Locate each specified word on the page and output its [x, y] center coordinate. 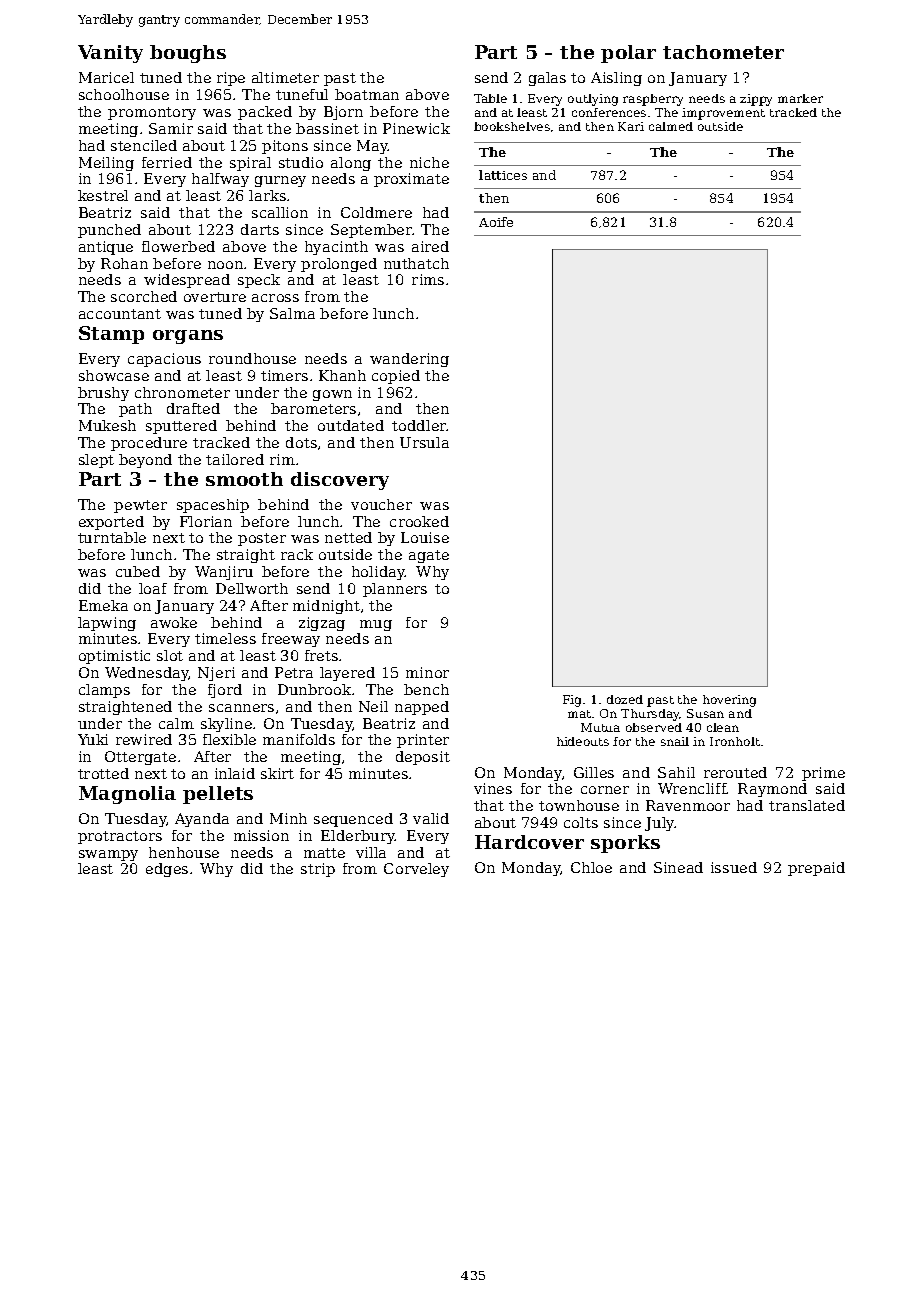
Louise [425, 537]
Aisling [616, 79]
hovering [729, 701]
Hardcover [529, 842]
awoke [174, 622]
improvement [723, 114]
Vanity [110, 54]
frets [321, 655]
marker [800, 98]
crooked [419, 521]
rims [428, 279]
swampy [108, 855]
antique [106, 248]
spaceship [213, 506]
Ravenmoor [688, 805]
